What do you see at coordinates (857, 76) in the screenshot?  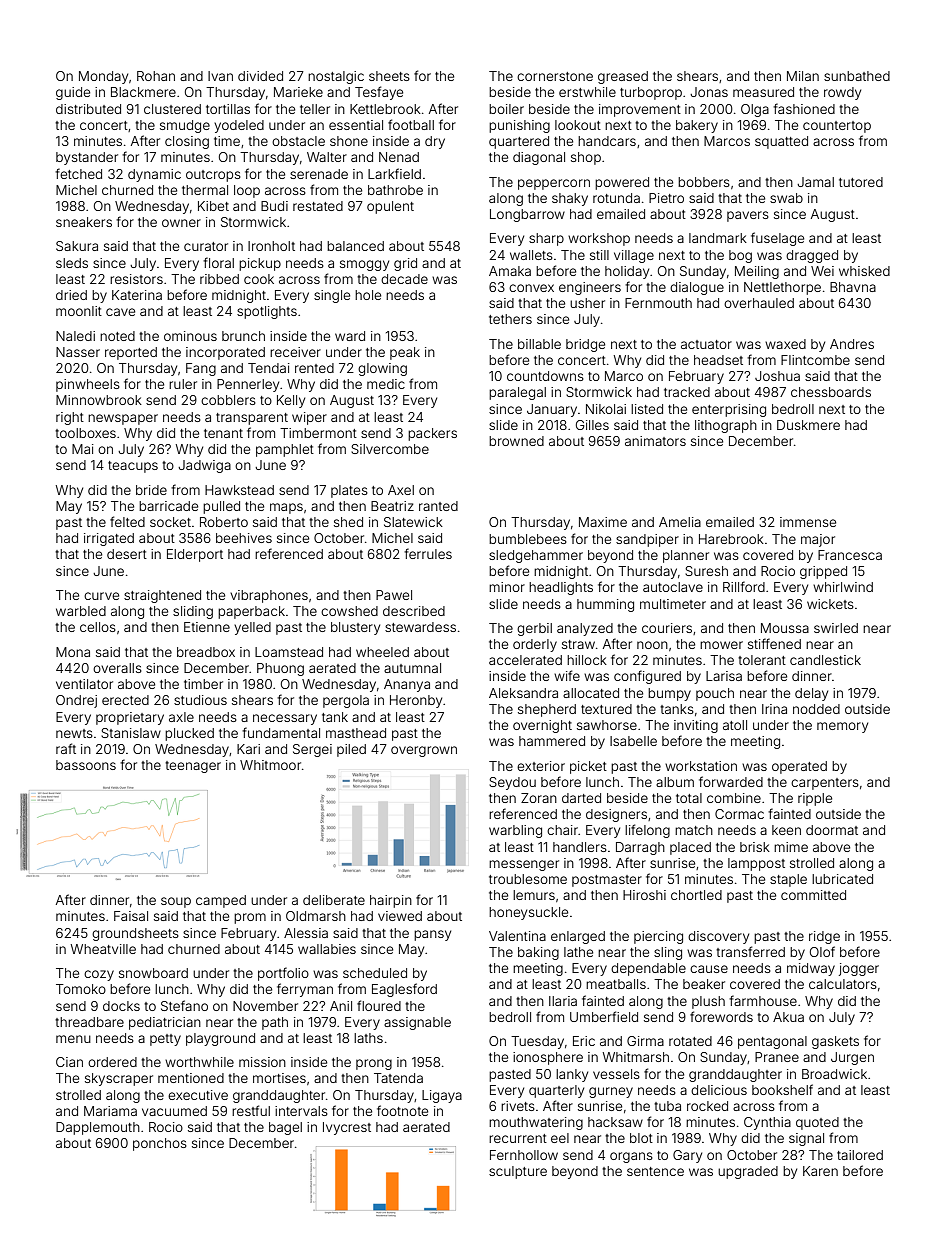 I see `sunbathed` at bounding box center [857, 76].
